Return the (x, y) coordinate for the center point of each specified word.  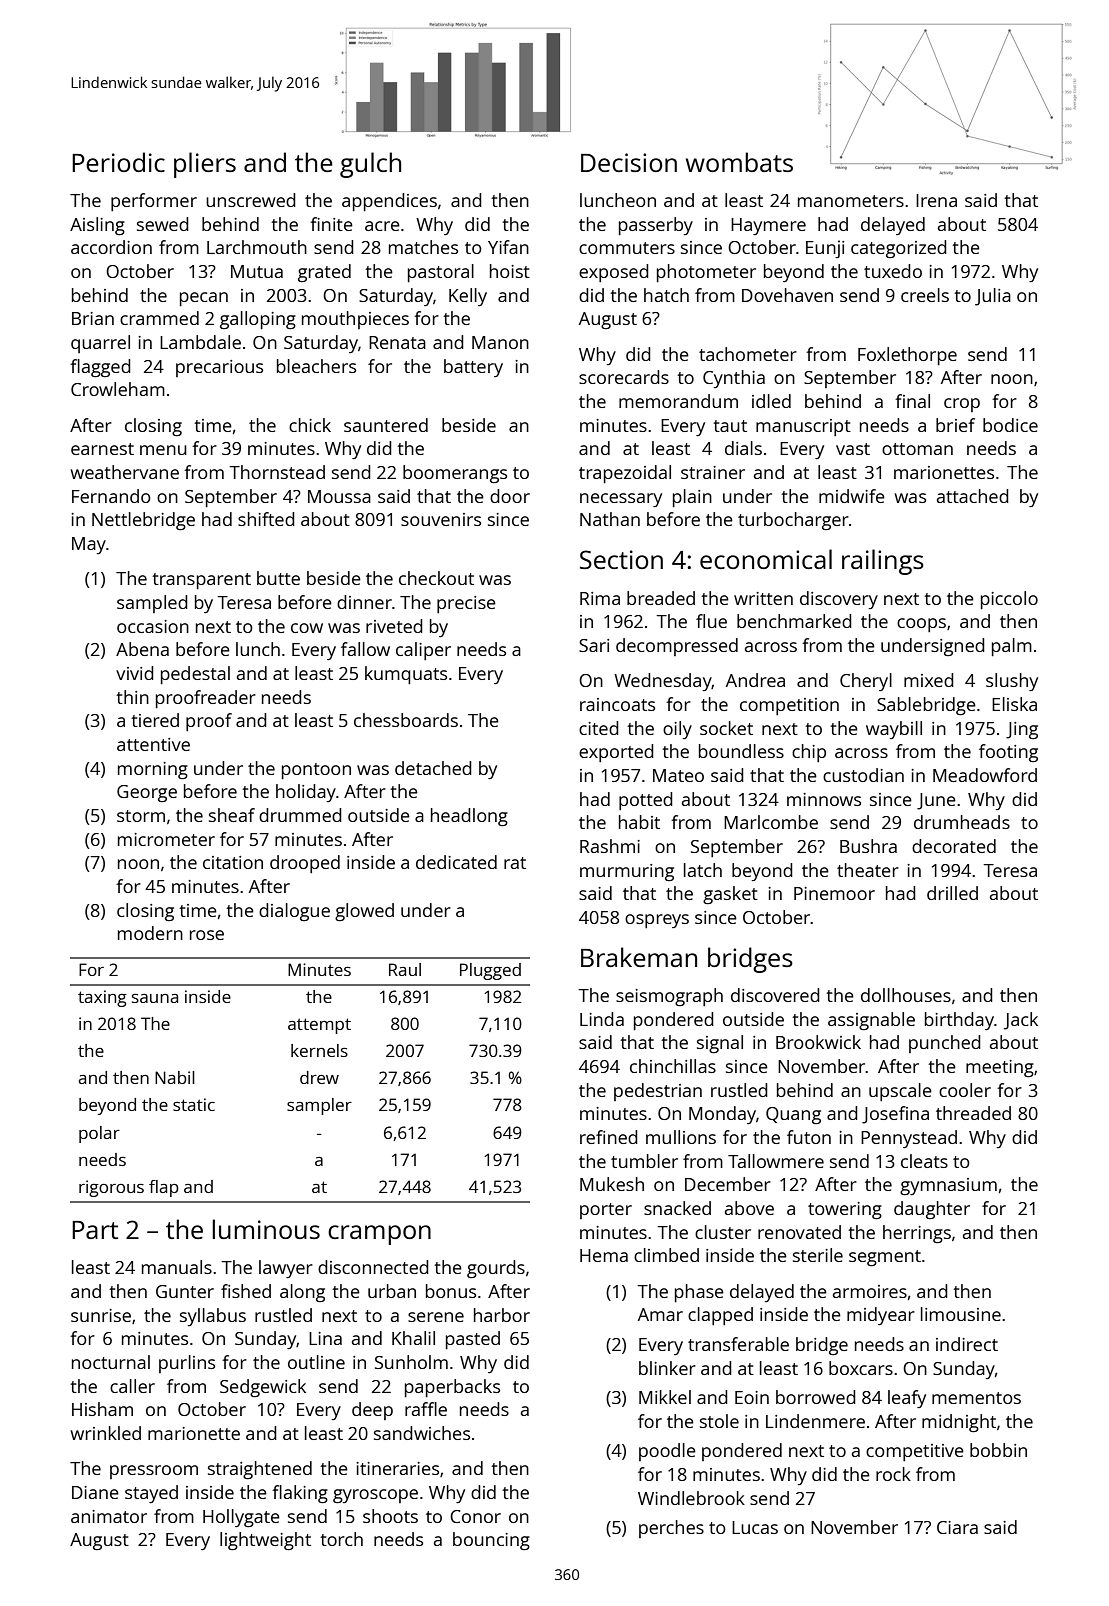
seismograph (669, 997)
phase (699, 1293)
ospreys (657, 921)
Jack (1021, 1021)
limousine (961, 1314)
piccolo (1009, 600)
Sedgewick (263, 1388)
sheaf (232, 815)
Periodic (118, 162)
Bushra (868, 846)
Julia (993, 297)
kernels (319, 1050)
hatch (666, 295)
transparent (201, 581)
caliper (423, 651)
